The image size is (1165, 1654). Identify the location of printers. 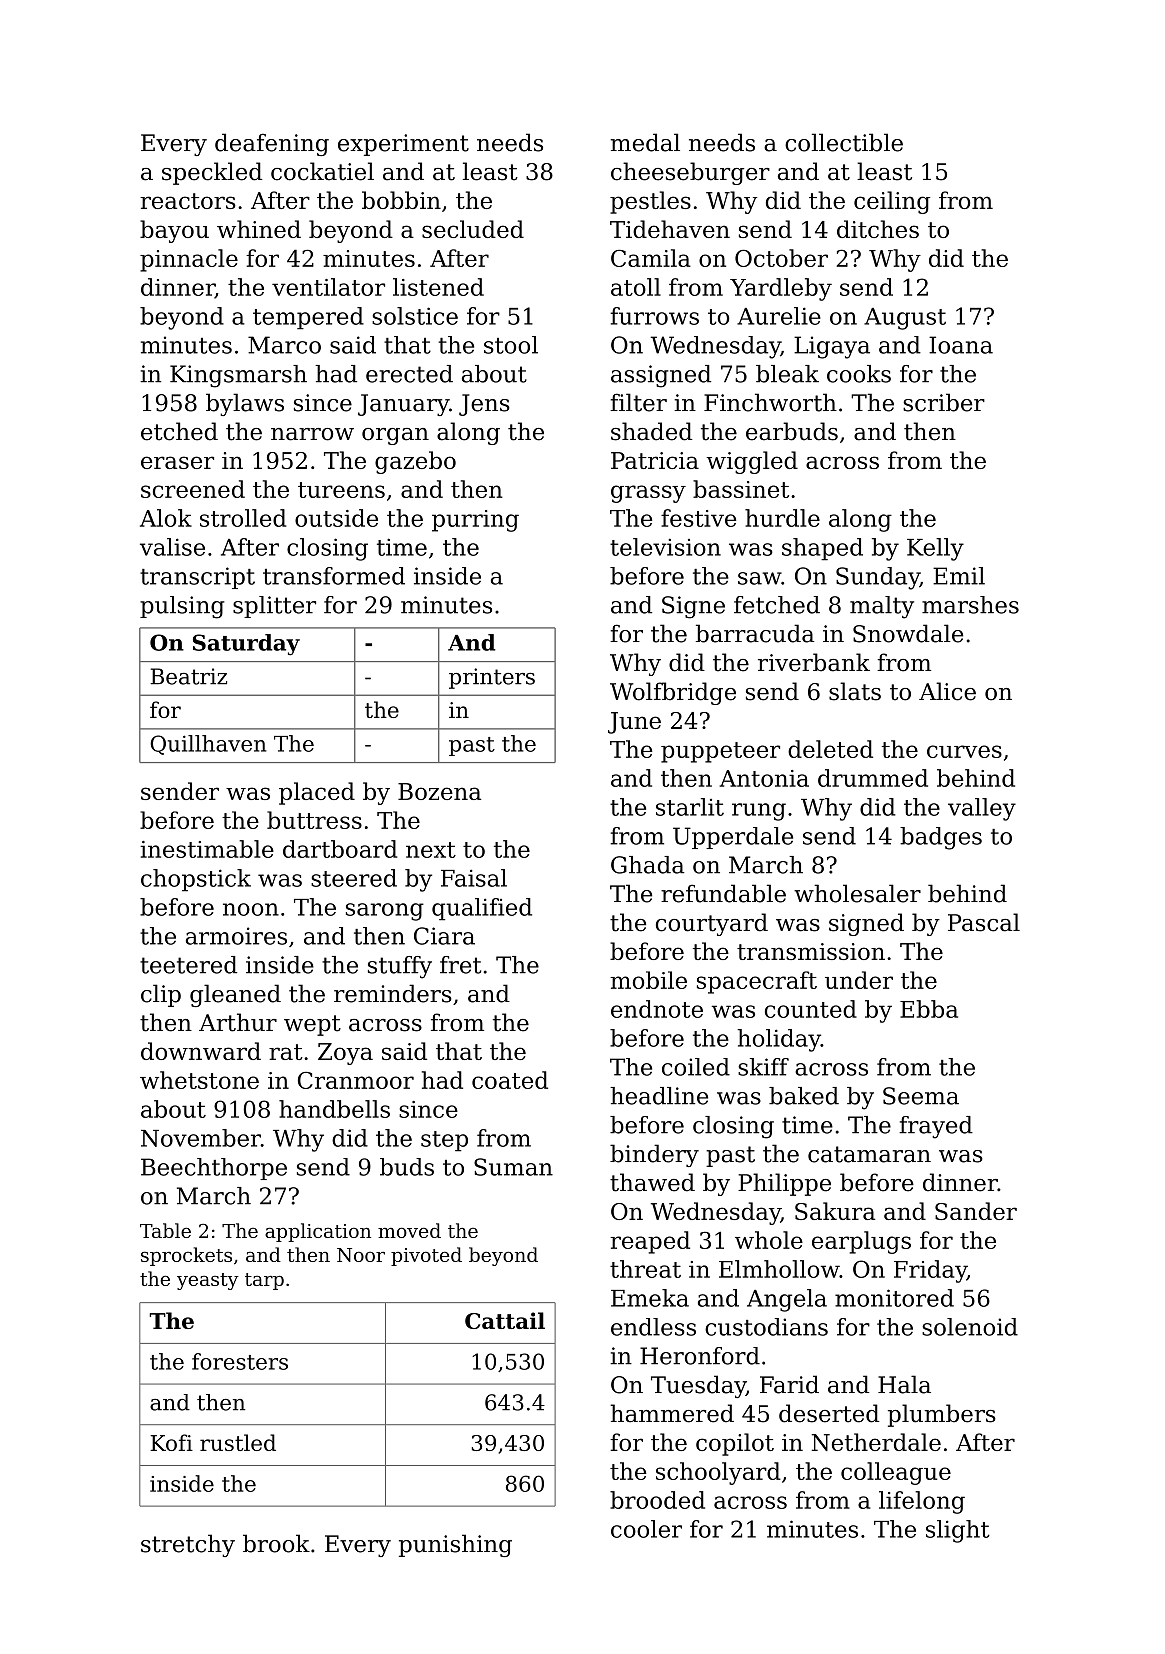
(492, 678).
